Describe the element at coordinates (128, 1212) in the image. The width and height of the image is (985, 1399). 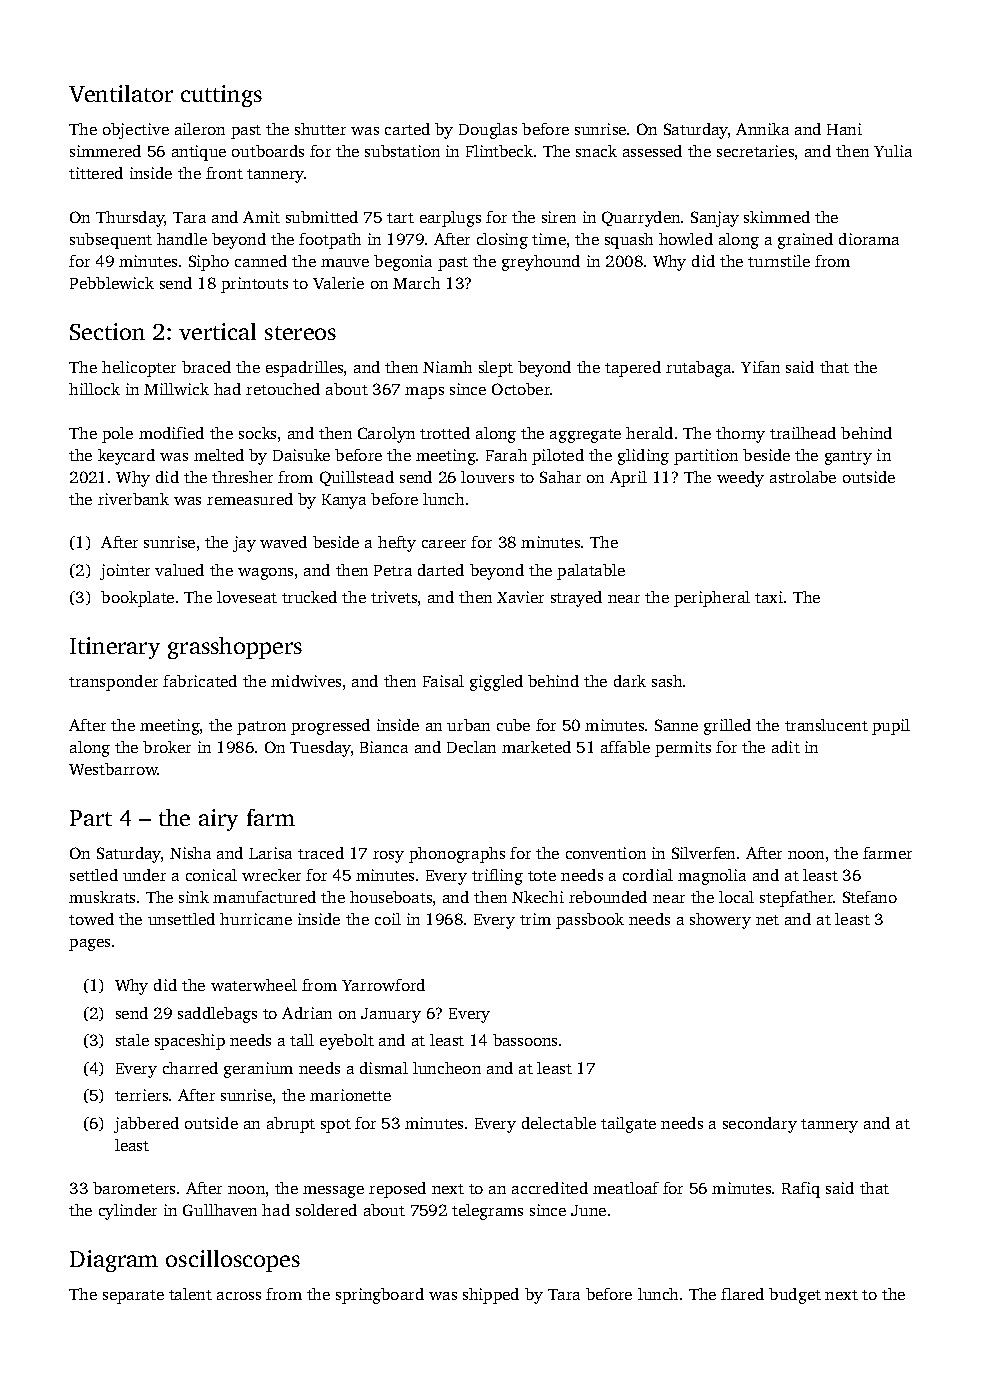
I see `cylinder` at that location.
